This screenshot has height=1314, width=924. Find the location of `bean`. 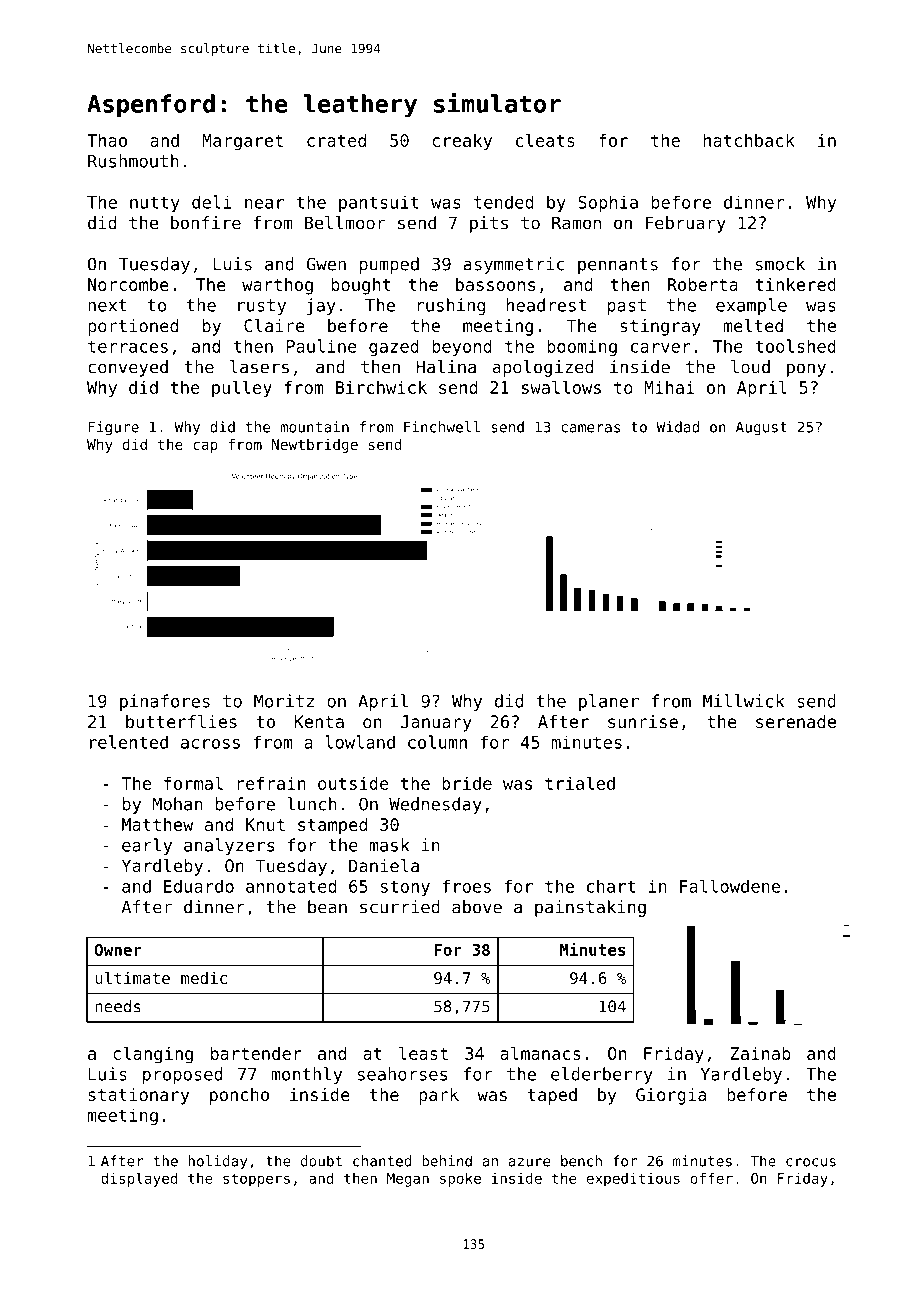

bean is located at coordinates (327, 907).
